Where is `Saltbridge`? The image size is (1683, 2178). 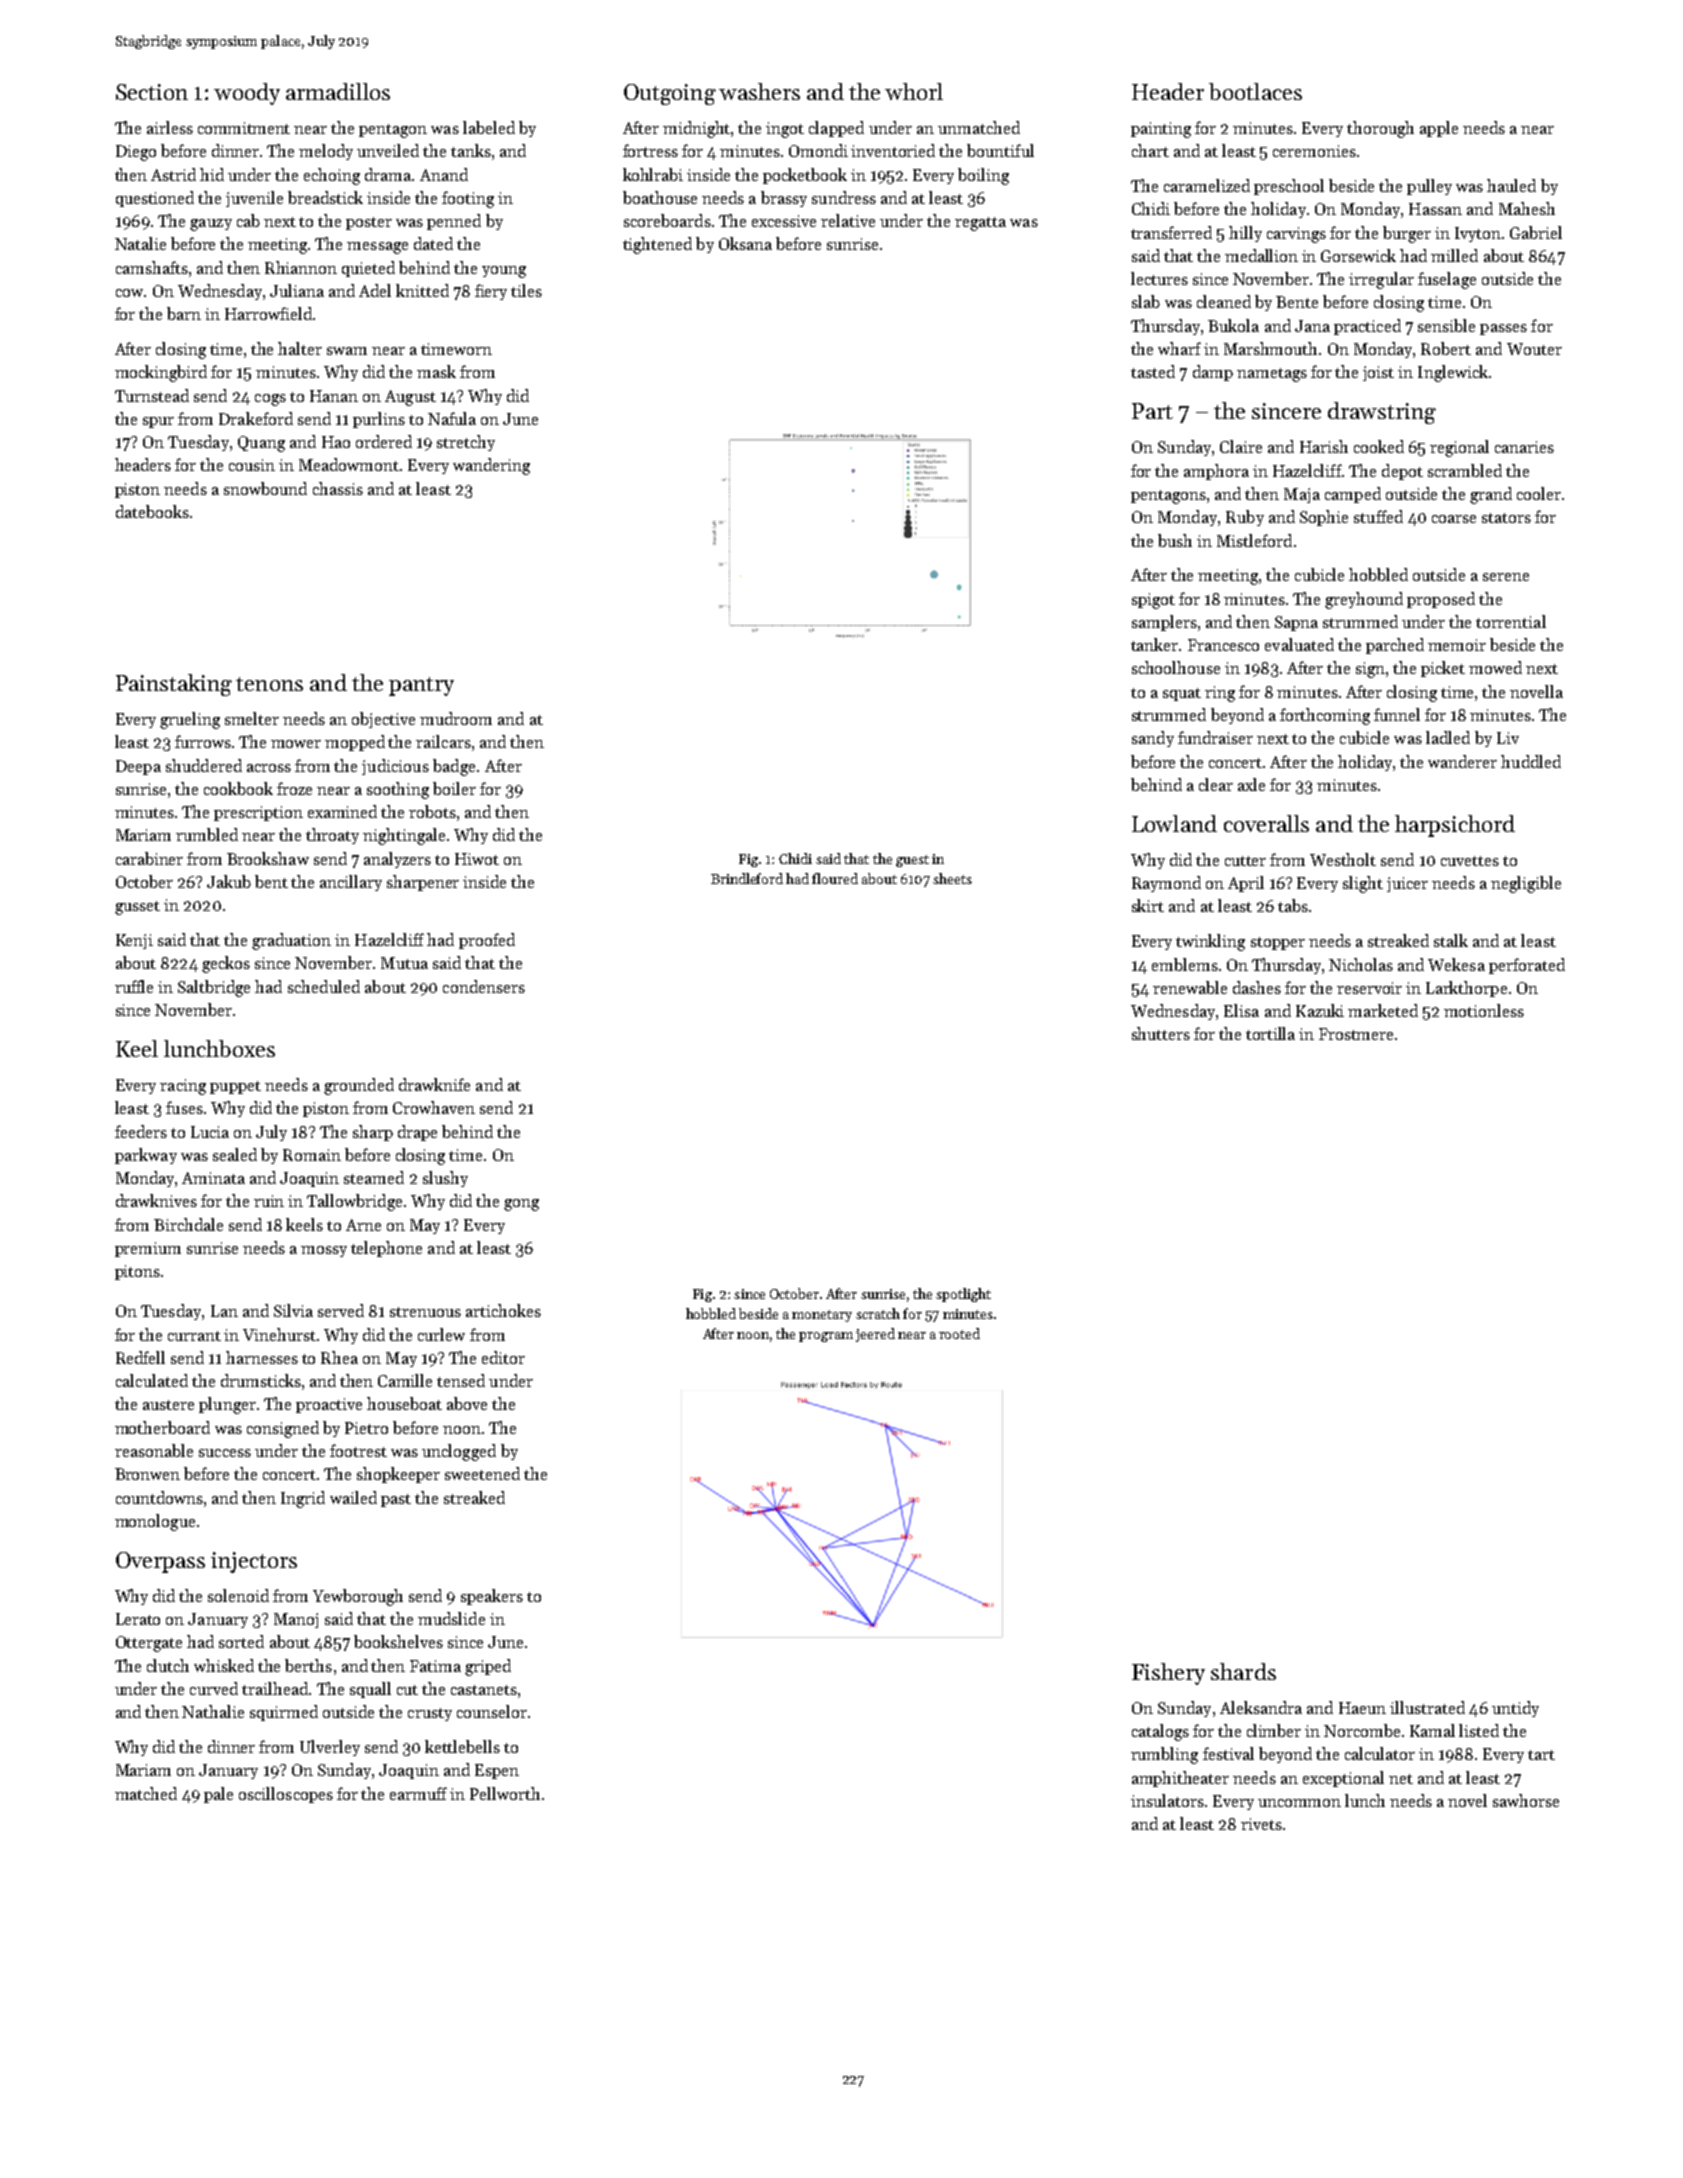 Saltbridge is located at coordinates (214, 988).
